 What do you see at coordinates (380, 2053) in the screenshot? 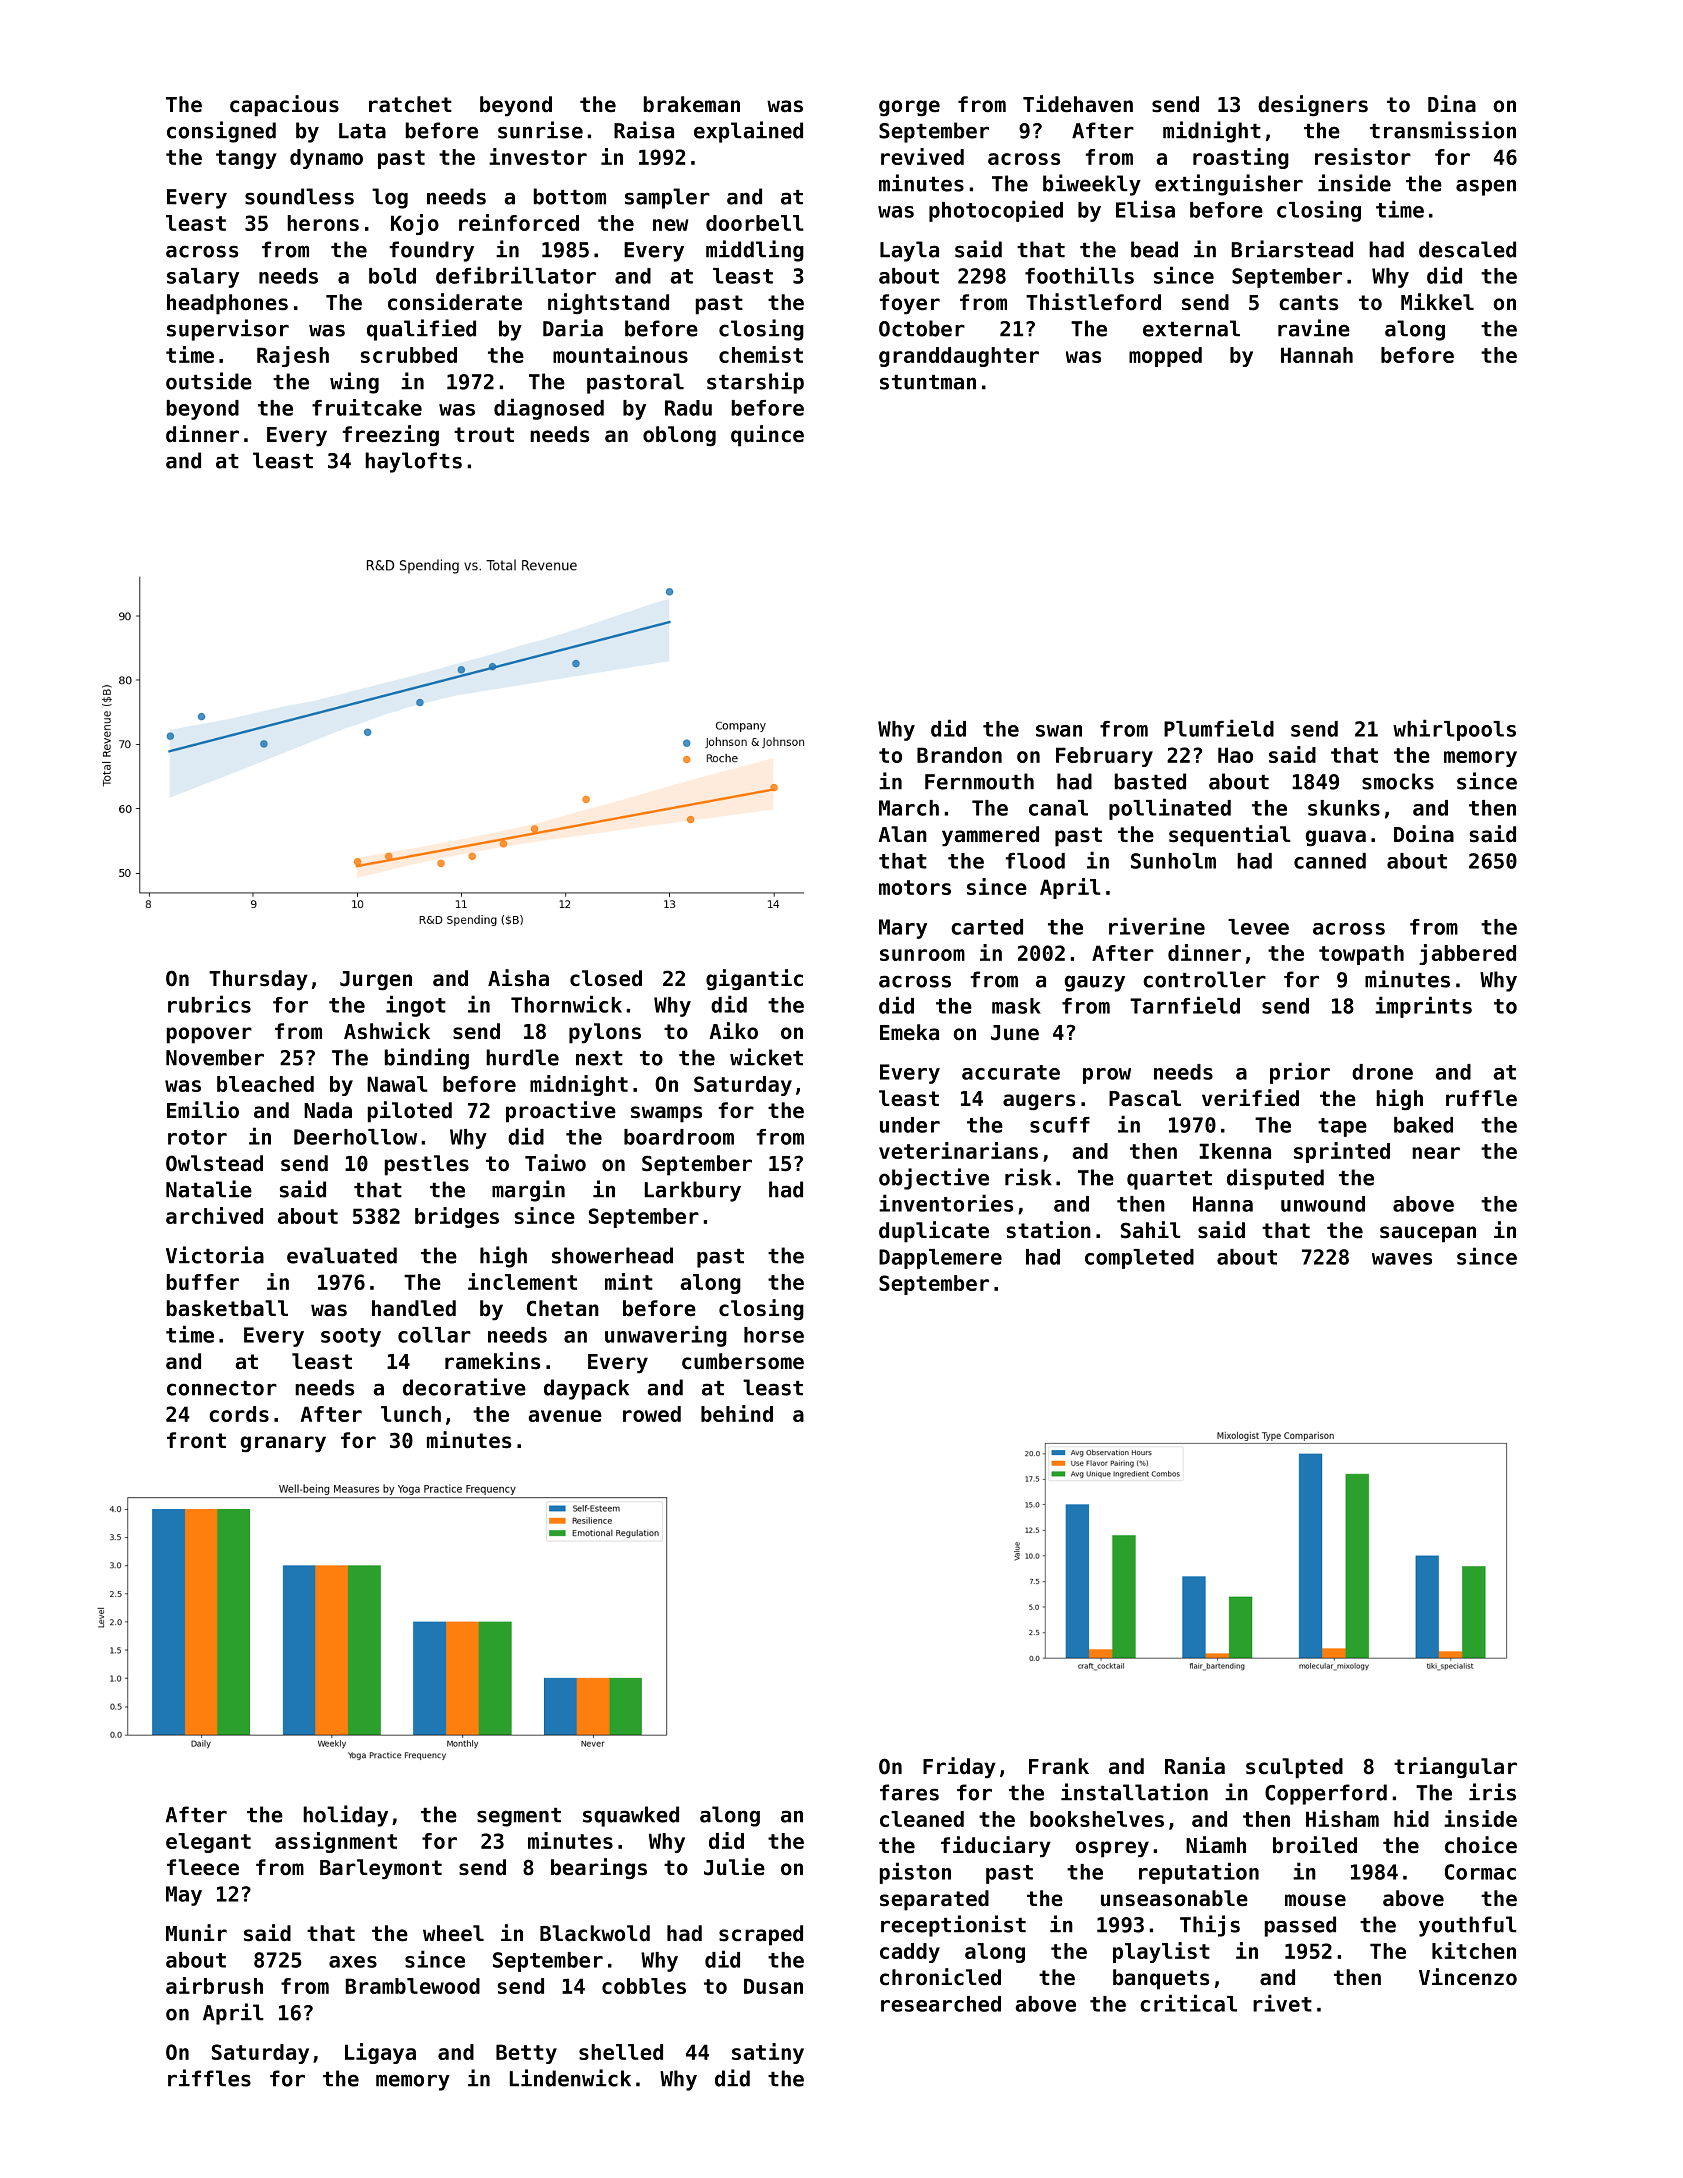
I see `Ligaya` at bounding box center [380, 2053].
